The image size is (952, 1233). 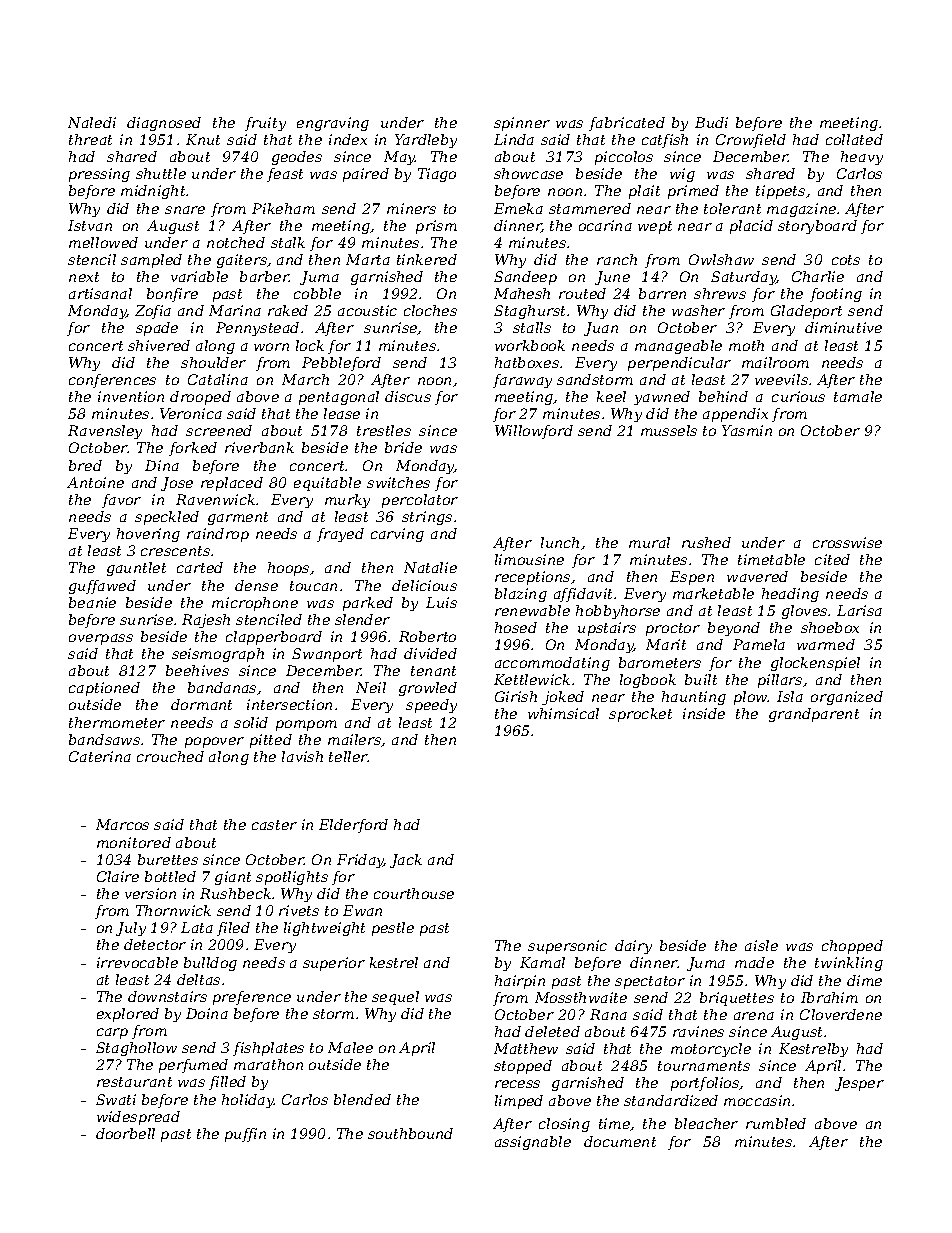 I want to click on replaced, so click(x=232, y=484).
